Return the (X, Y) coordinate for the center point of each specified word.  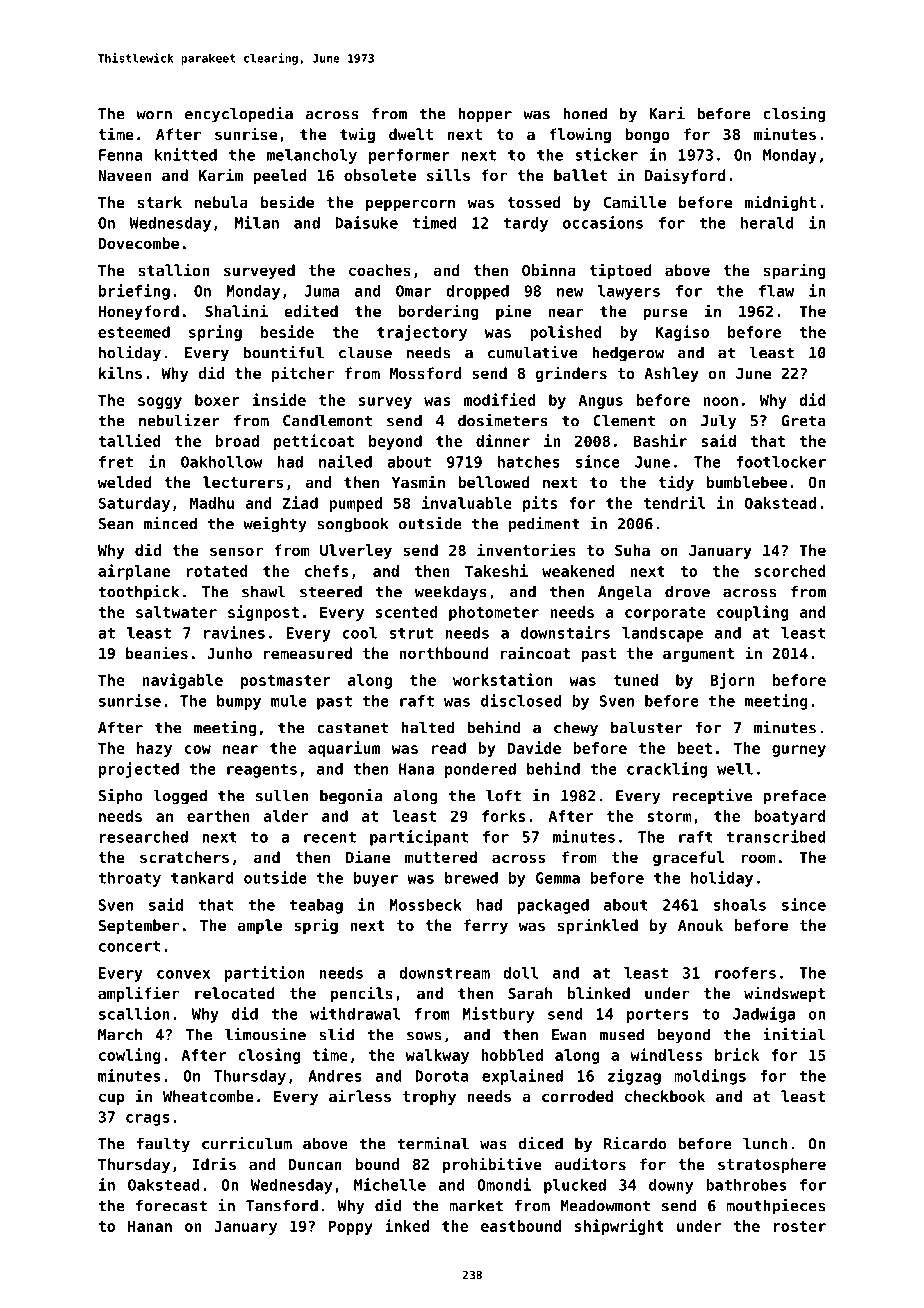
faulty (163, 1145)
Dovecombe (139, 243)
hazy (154, 749)
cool (360, 633)
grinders (571, 374)
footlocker (781, 462)
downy (671, 1186)
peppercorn (410, 205)
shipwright (619, 1227)
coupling (752, 613)
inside (279, 399)
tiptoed (620, 271)
